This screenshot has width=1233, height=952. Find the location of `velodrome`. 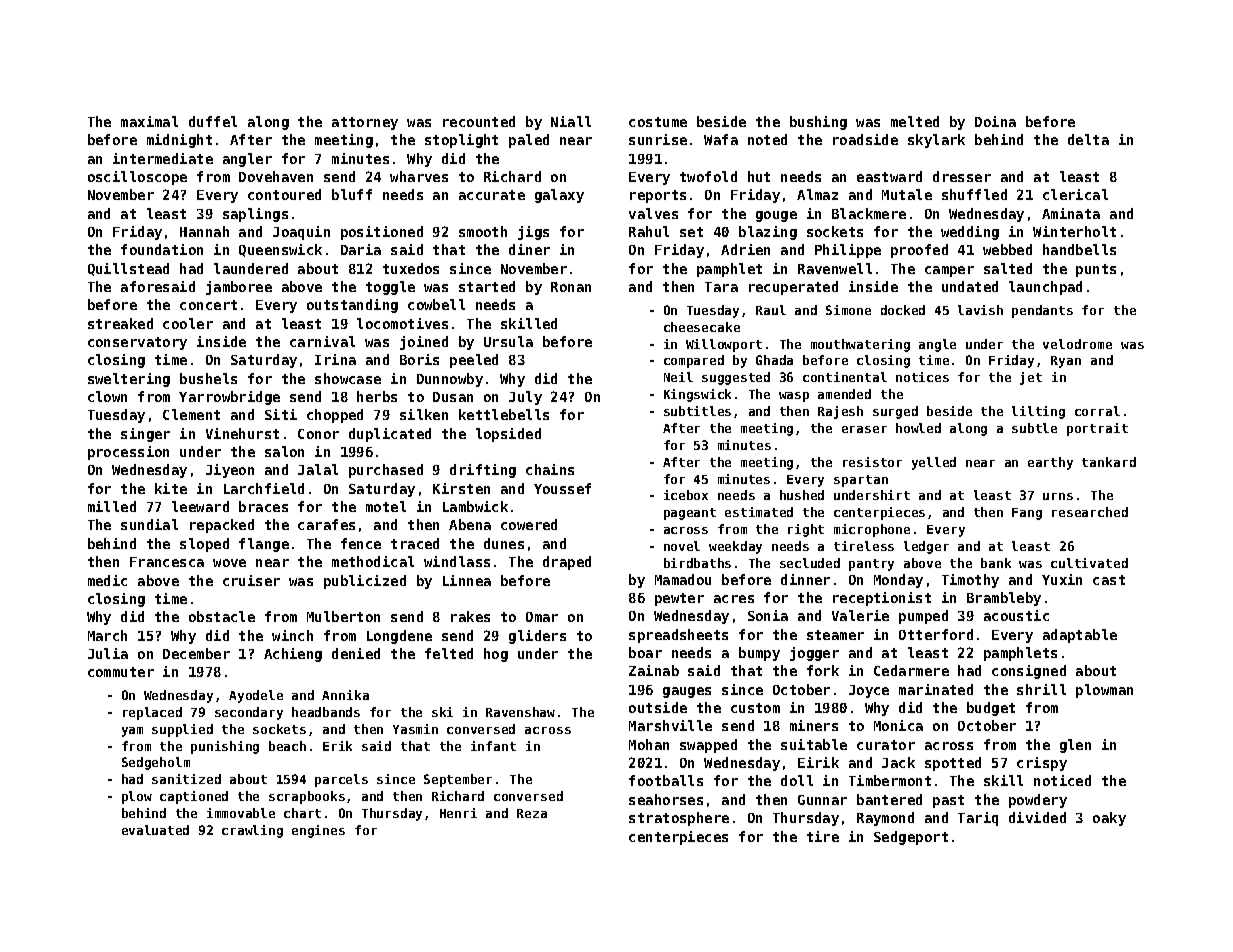

velodrome is located at coordinates (1077, 344).
